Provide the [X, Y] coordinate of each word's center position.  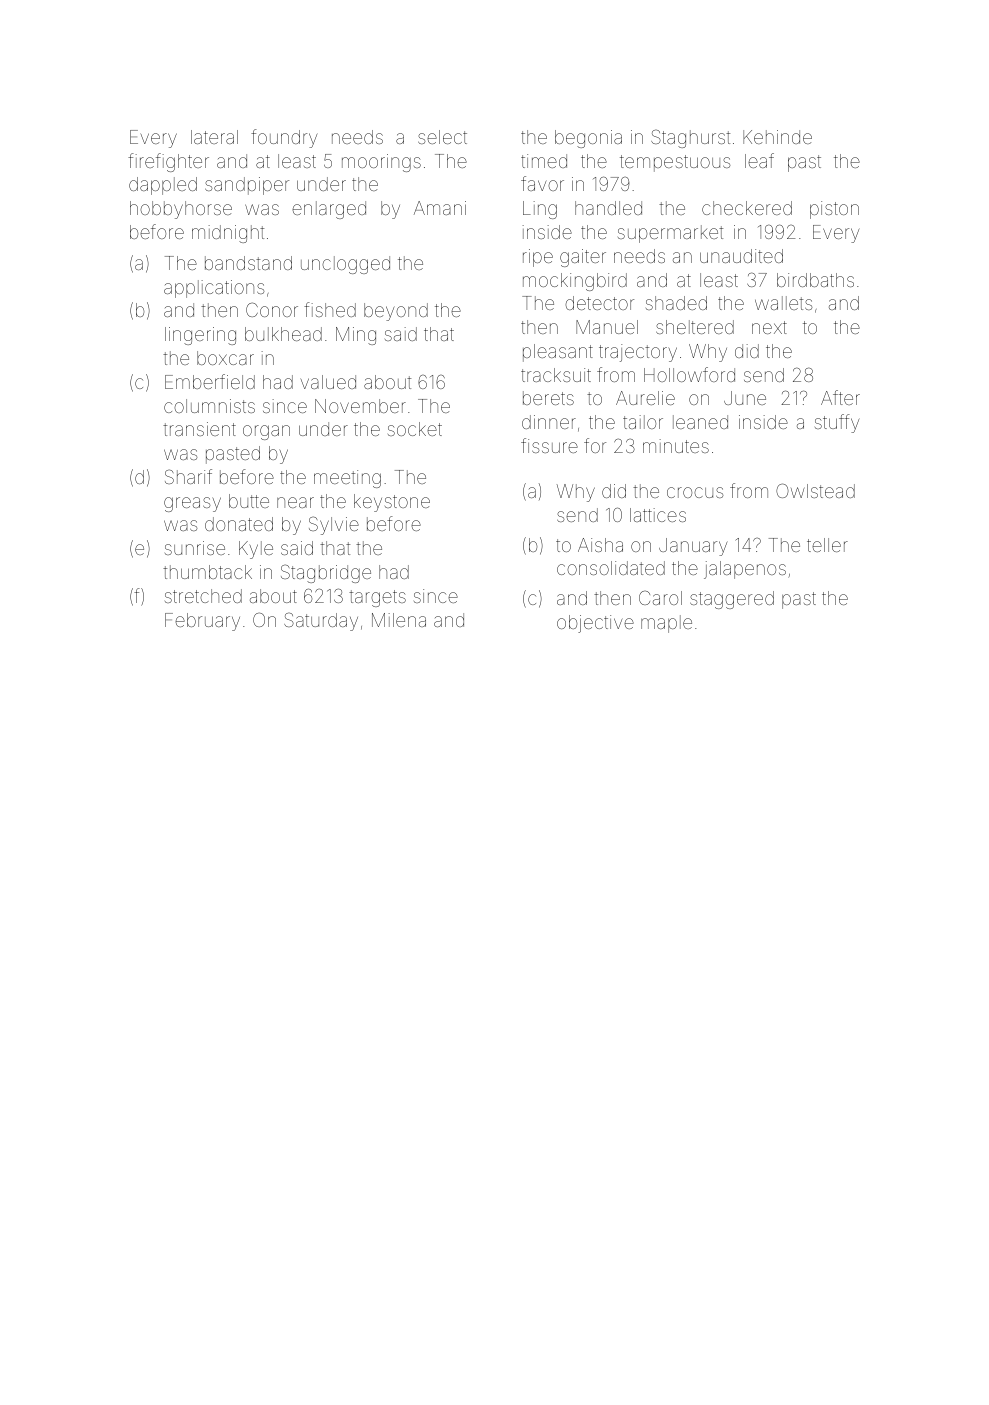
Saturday [321, 621]
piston [834, 210]
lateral [214, 137]
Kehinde [777, 137]
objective [595, 624]
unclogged [345, 265]
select [442, 137]
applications [214, 289]
